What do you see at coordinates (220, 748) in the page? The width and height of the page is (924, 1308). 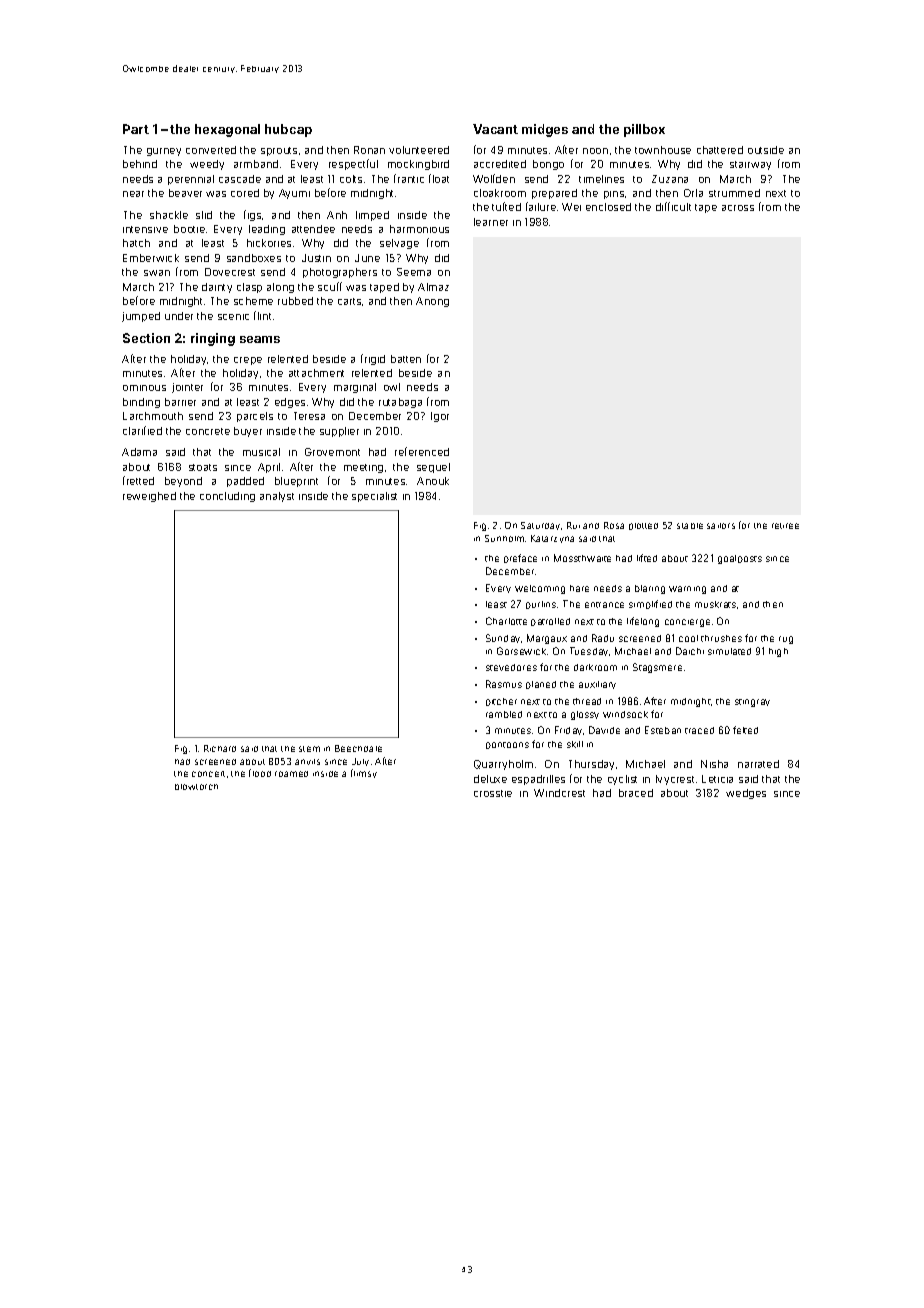 I see `Richard` at bounding box center [220, 748].
